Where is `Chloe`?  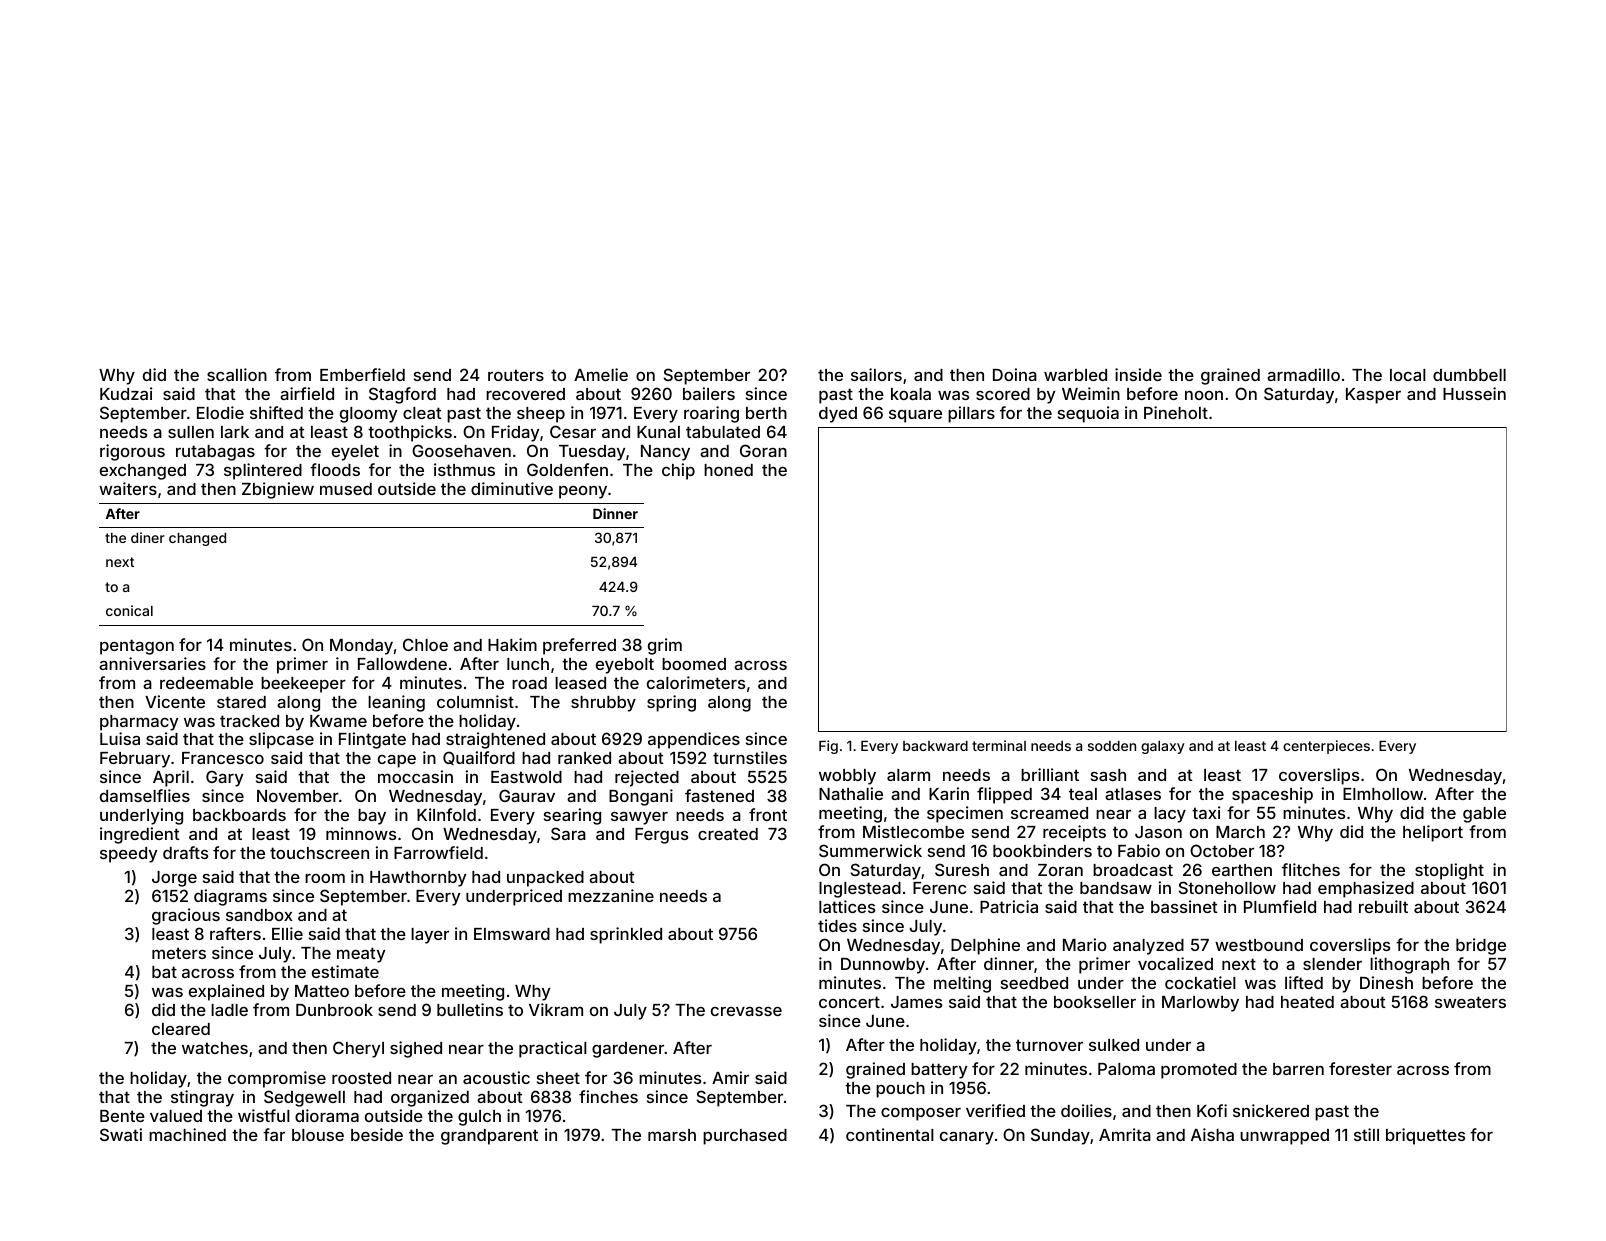 Chloe is located at coordinates (425, 644).
